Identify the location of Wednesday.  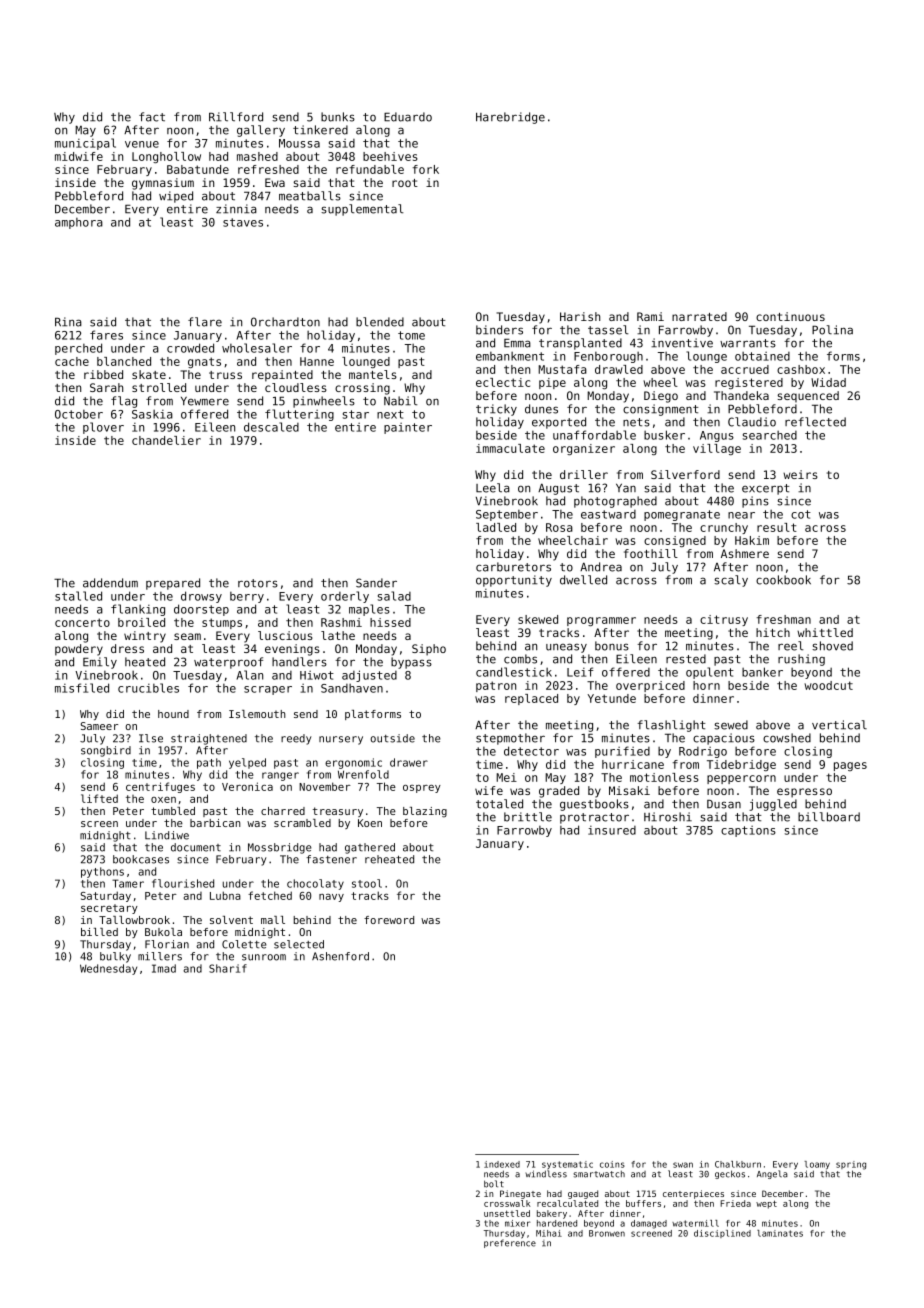
(108, 969).
